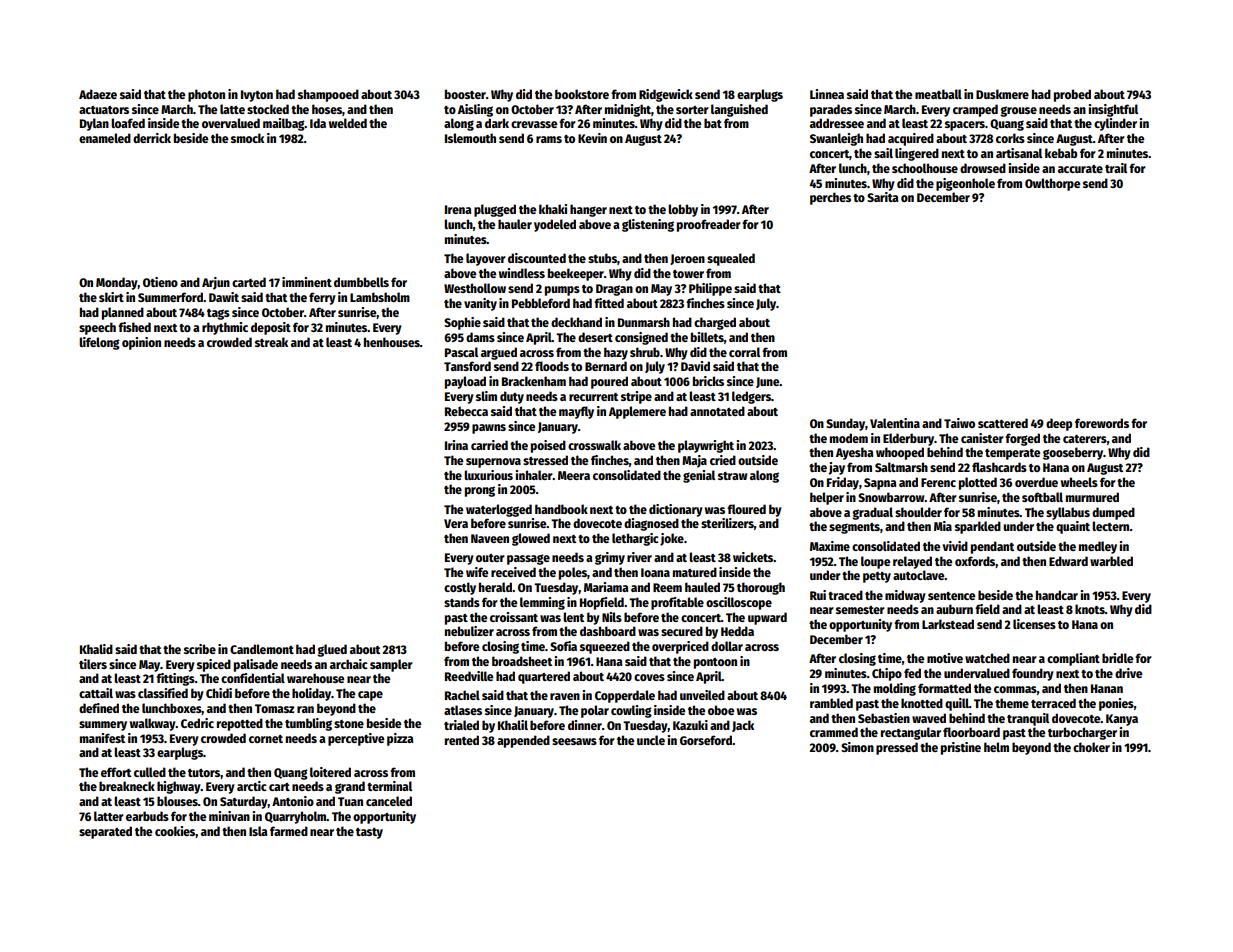 The height and width of the page is (952, 1233). What do you see at coordinates (1002, 94) in the page?
I see `Duskmere` at bounding box center [1002, 94].
